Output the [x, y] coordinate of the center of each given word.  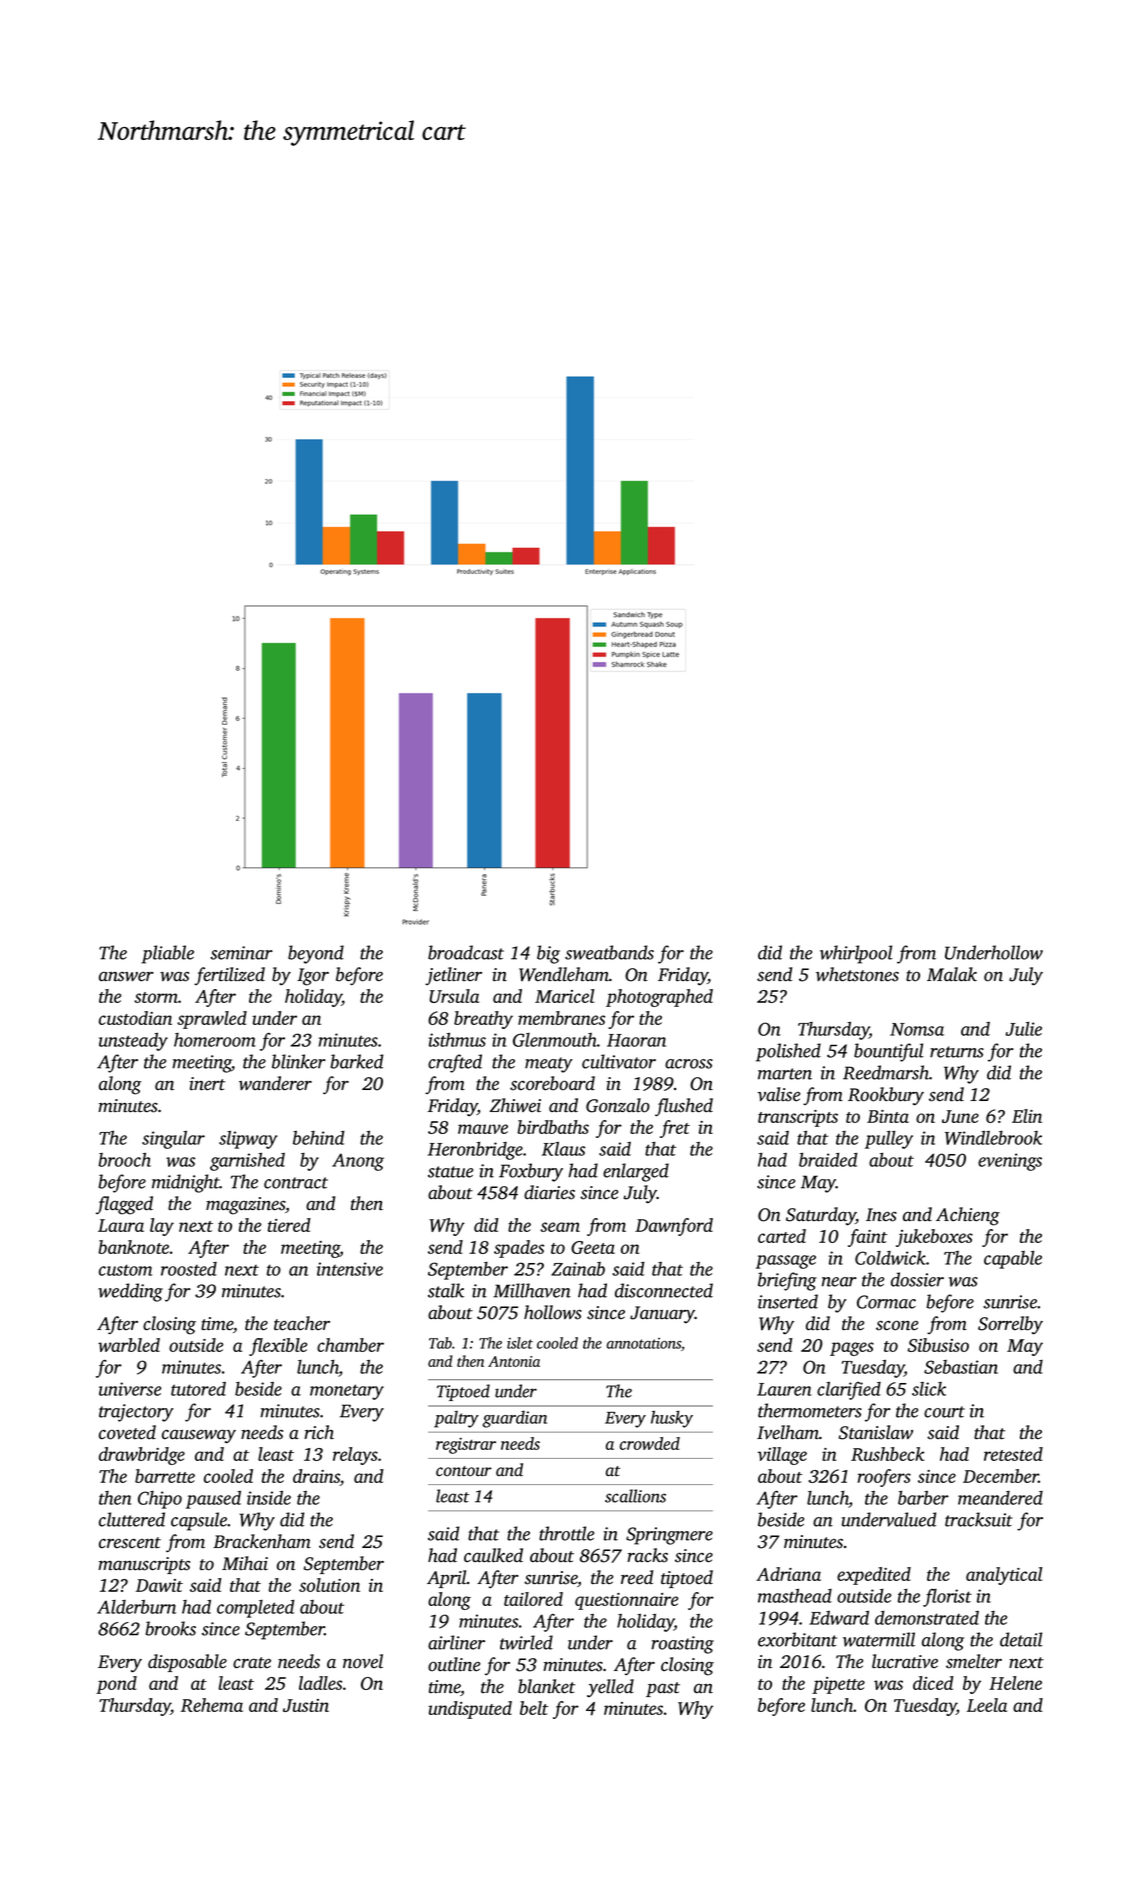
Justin [306, 1705]
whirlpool [856, 954]
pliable [167, 954]
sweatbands [609, 952]
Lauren [784, 1389]
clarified [849, 1391]
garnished [247, 1162]
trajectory [136, 1413]
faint [867, 1238]
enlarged [636, 1172]
